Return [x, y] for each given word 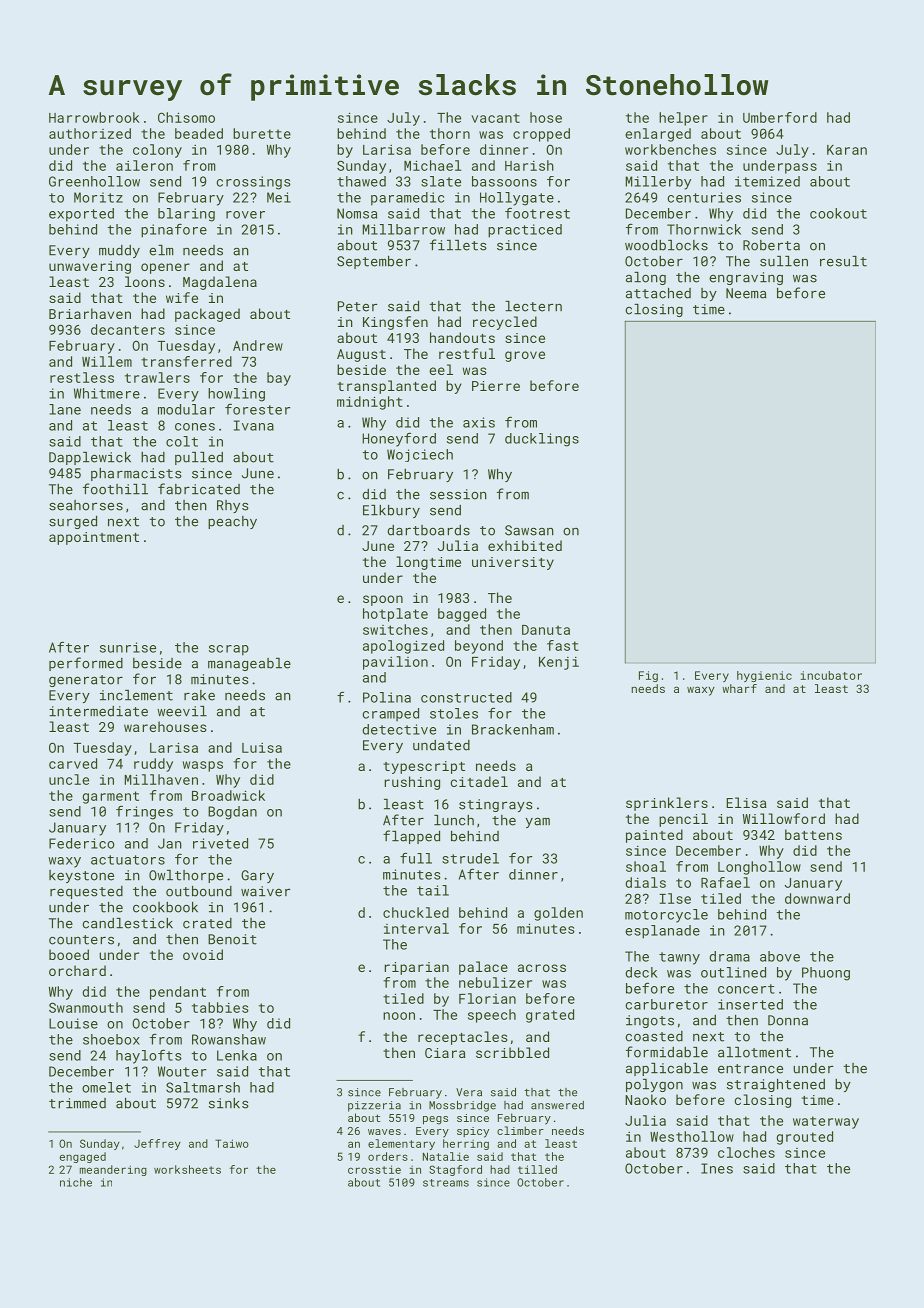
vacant [495, 118]
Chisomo [186, 117]
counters [81, 940]
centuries [704, 197]
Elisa [746, 802]
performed [86, 664]
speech [492, 1016]
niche [76, 1182]
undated [441, 745]
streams [446, 1183]
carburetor [666, 1004]
